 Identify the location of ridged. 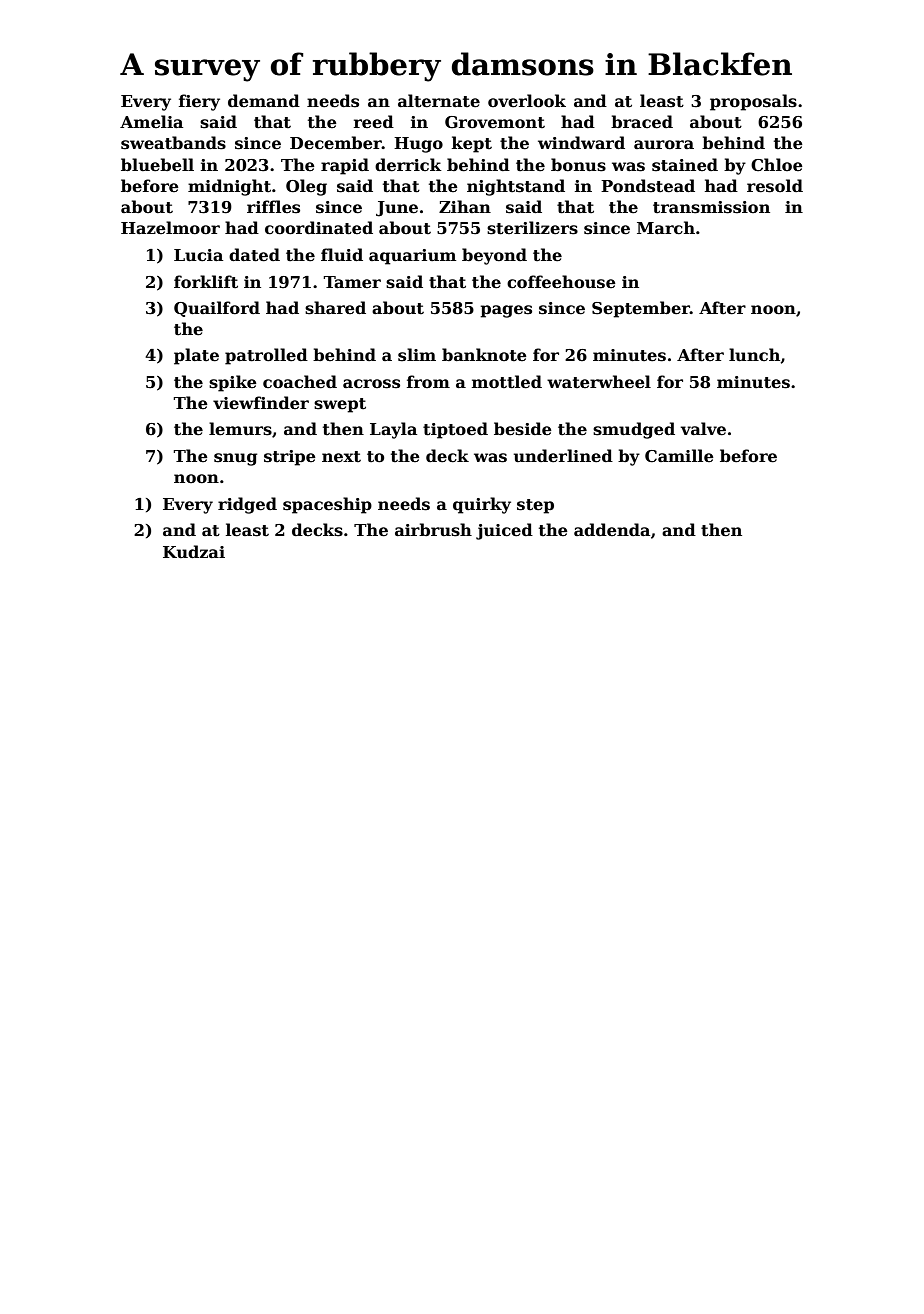
(247, 505).
